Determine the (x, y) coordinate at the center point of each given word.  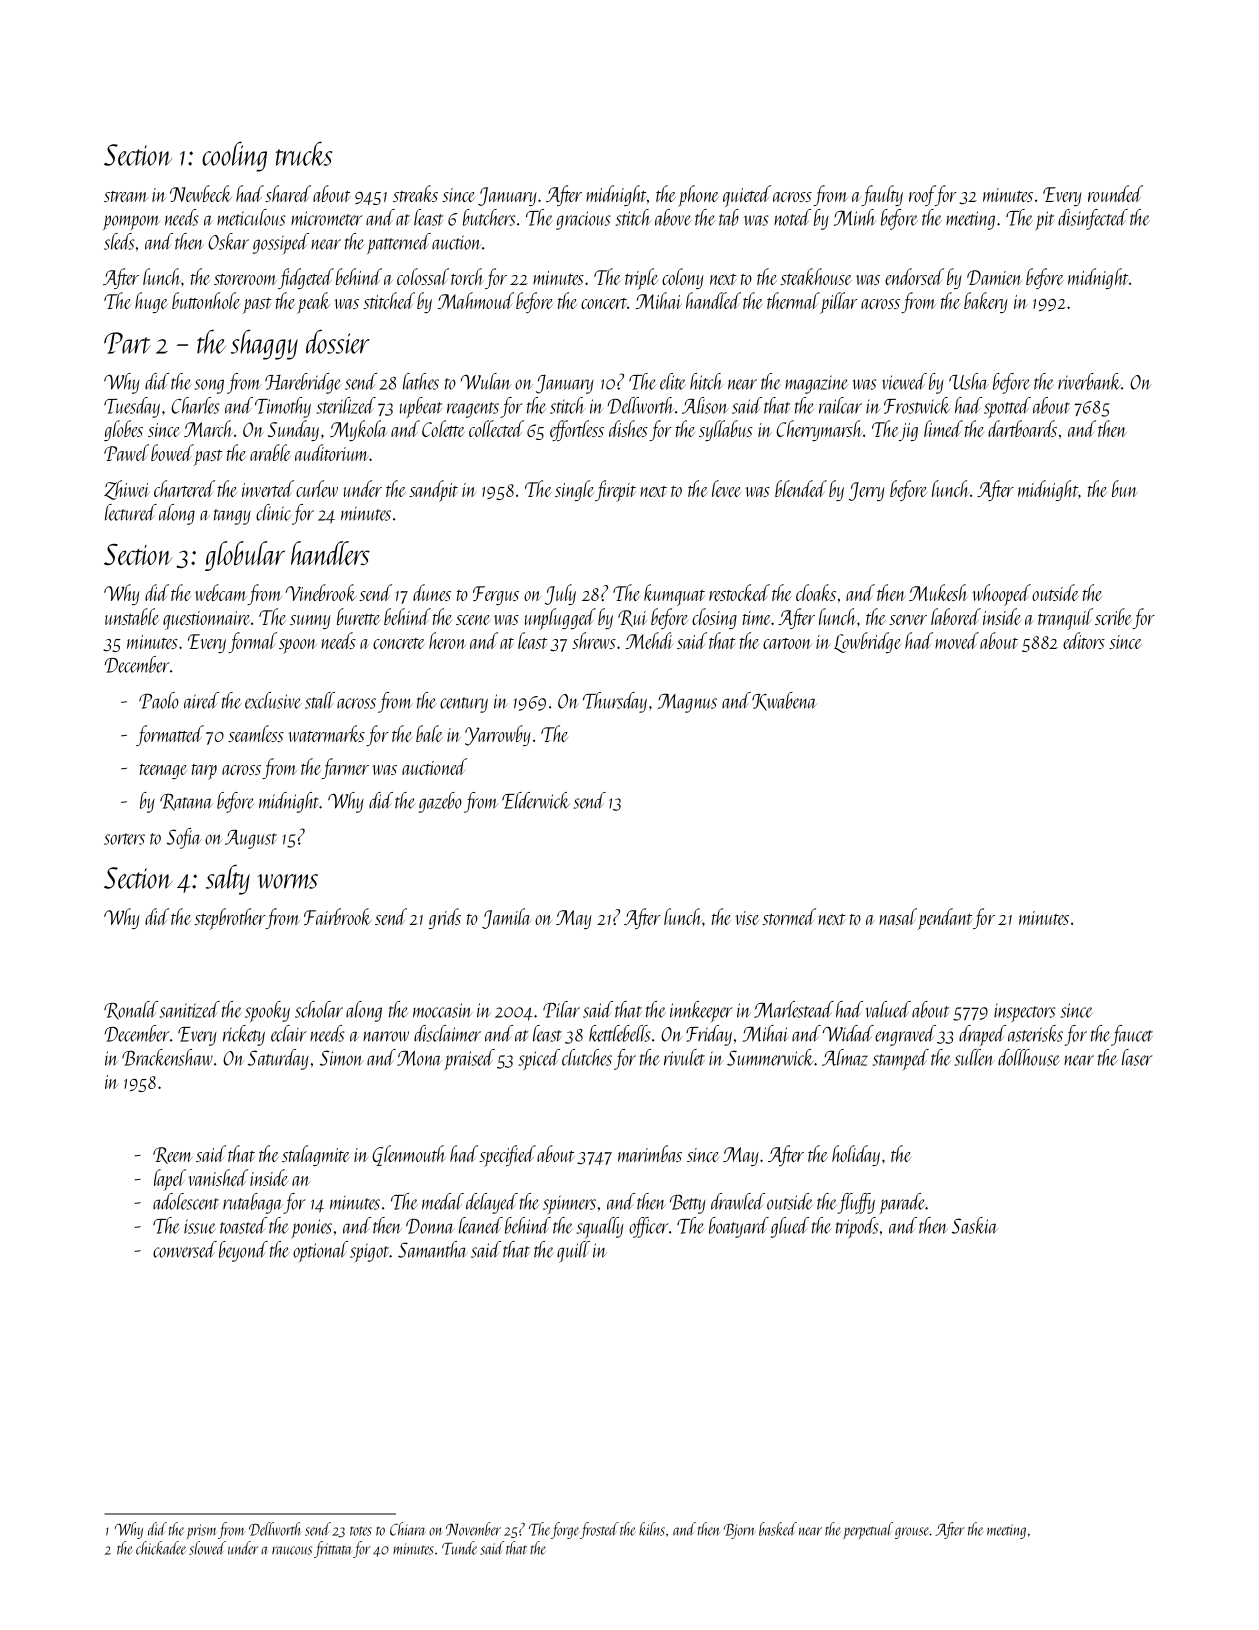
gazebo (440, 802)
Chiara (408, 1529)
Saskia (975, 1225)
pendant (945, 919)
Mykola (358, 430)
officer (648, 1227)
